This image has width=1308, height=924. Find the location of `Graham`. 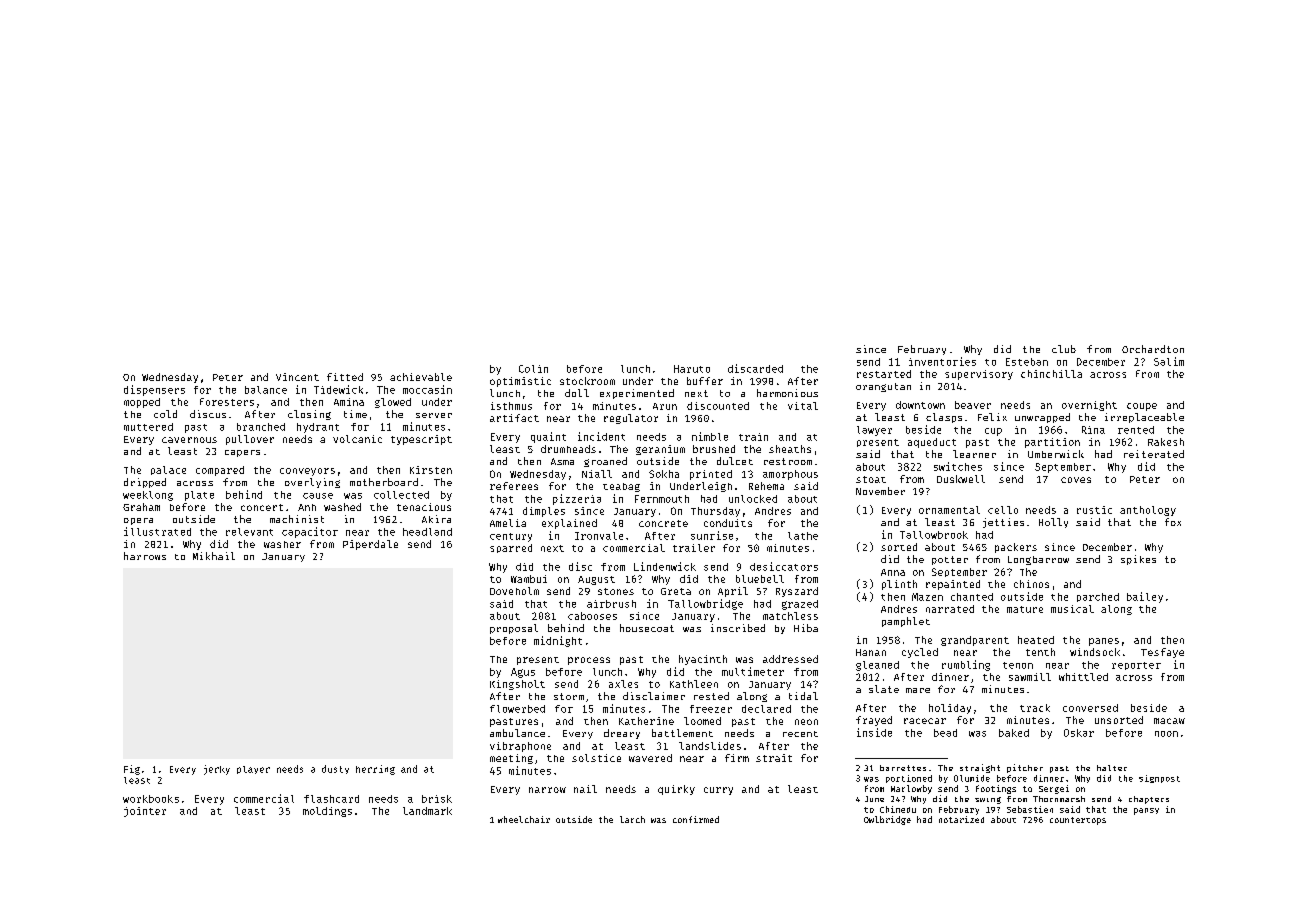

Graham is located at coordinates (141, 507).
